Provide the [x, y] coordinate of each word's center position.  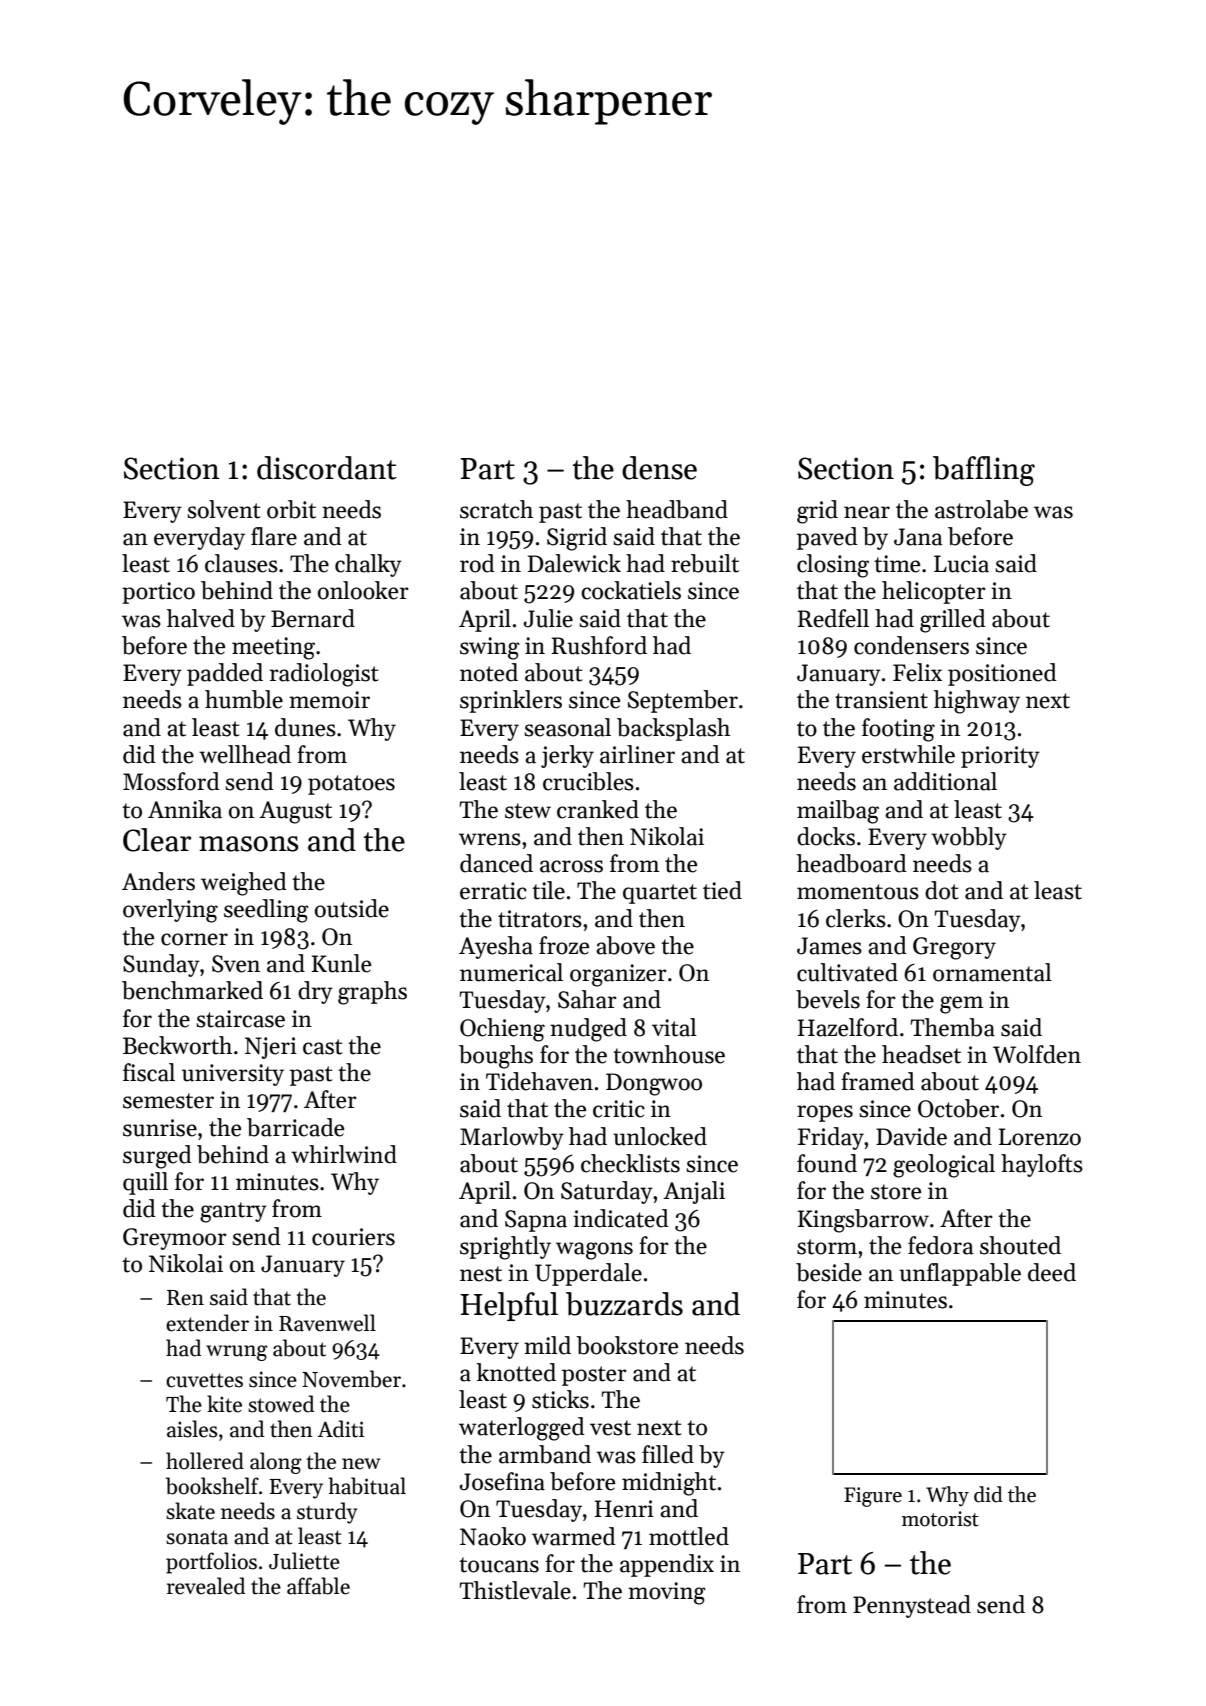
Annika [185, 809]
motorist [940, 1519]
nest [481, 1274]
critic [619, 1109]
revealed [206, 1586]
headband [677, 509]
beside [829, 1272]
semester [168, 1101]
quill [145, 1183]
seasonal [567, 727]
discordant [327, 468]
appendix [667, 1565]
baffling [984, 471]
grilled [953, 621]
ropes [825, 1113]
